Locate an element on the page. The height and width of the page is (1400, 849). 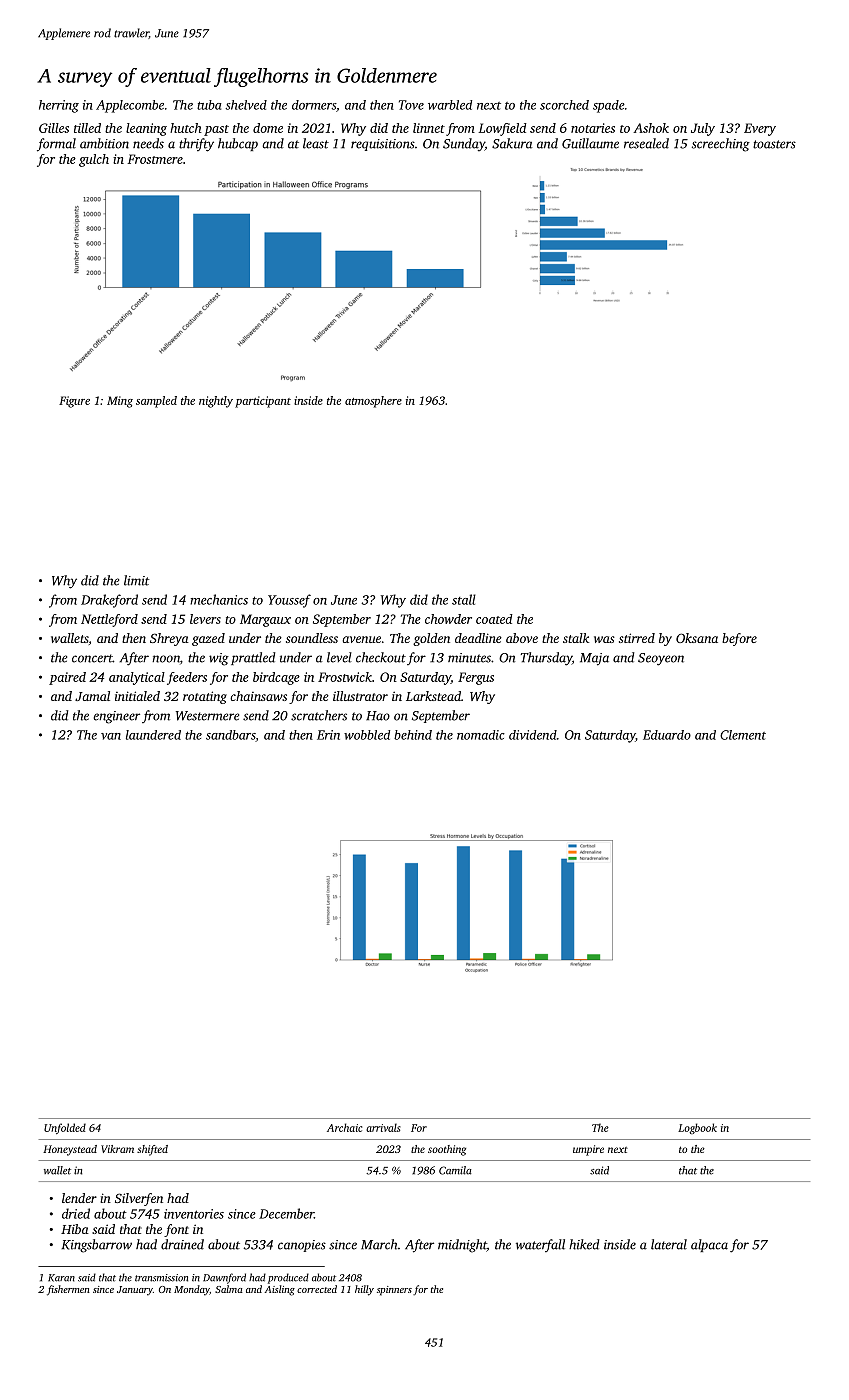
Erin is located at coordinates (328, 735).
